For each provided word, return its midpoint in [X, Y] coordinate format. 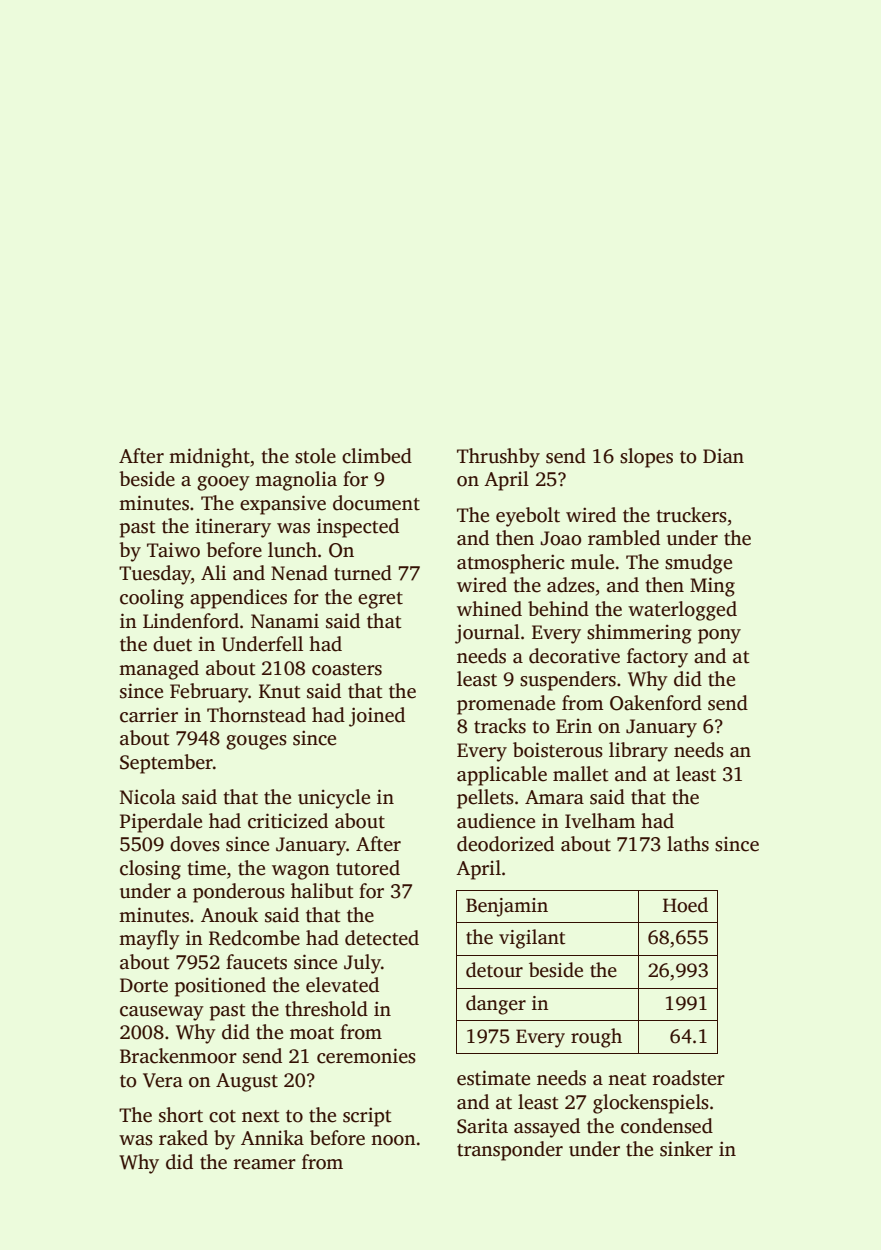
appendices [238, 599]
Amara [554, 797]
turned [363, 573]
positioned [220, 987]
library [638, 752]
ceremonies [366, 1056]
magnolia [296, 481]
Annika [272, 1137]
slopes [646, 458]
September [166, 764]
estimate [493, 1078]
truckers [691, 515]
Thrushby [498, 458]
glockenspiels [651, 1104]
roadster [689, 1078]
